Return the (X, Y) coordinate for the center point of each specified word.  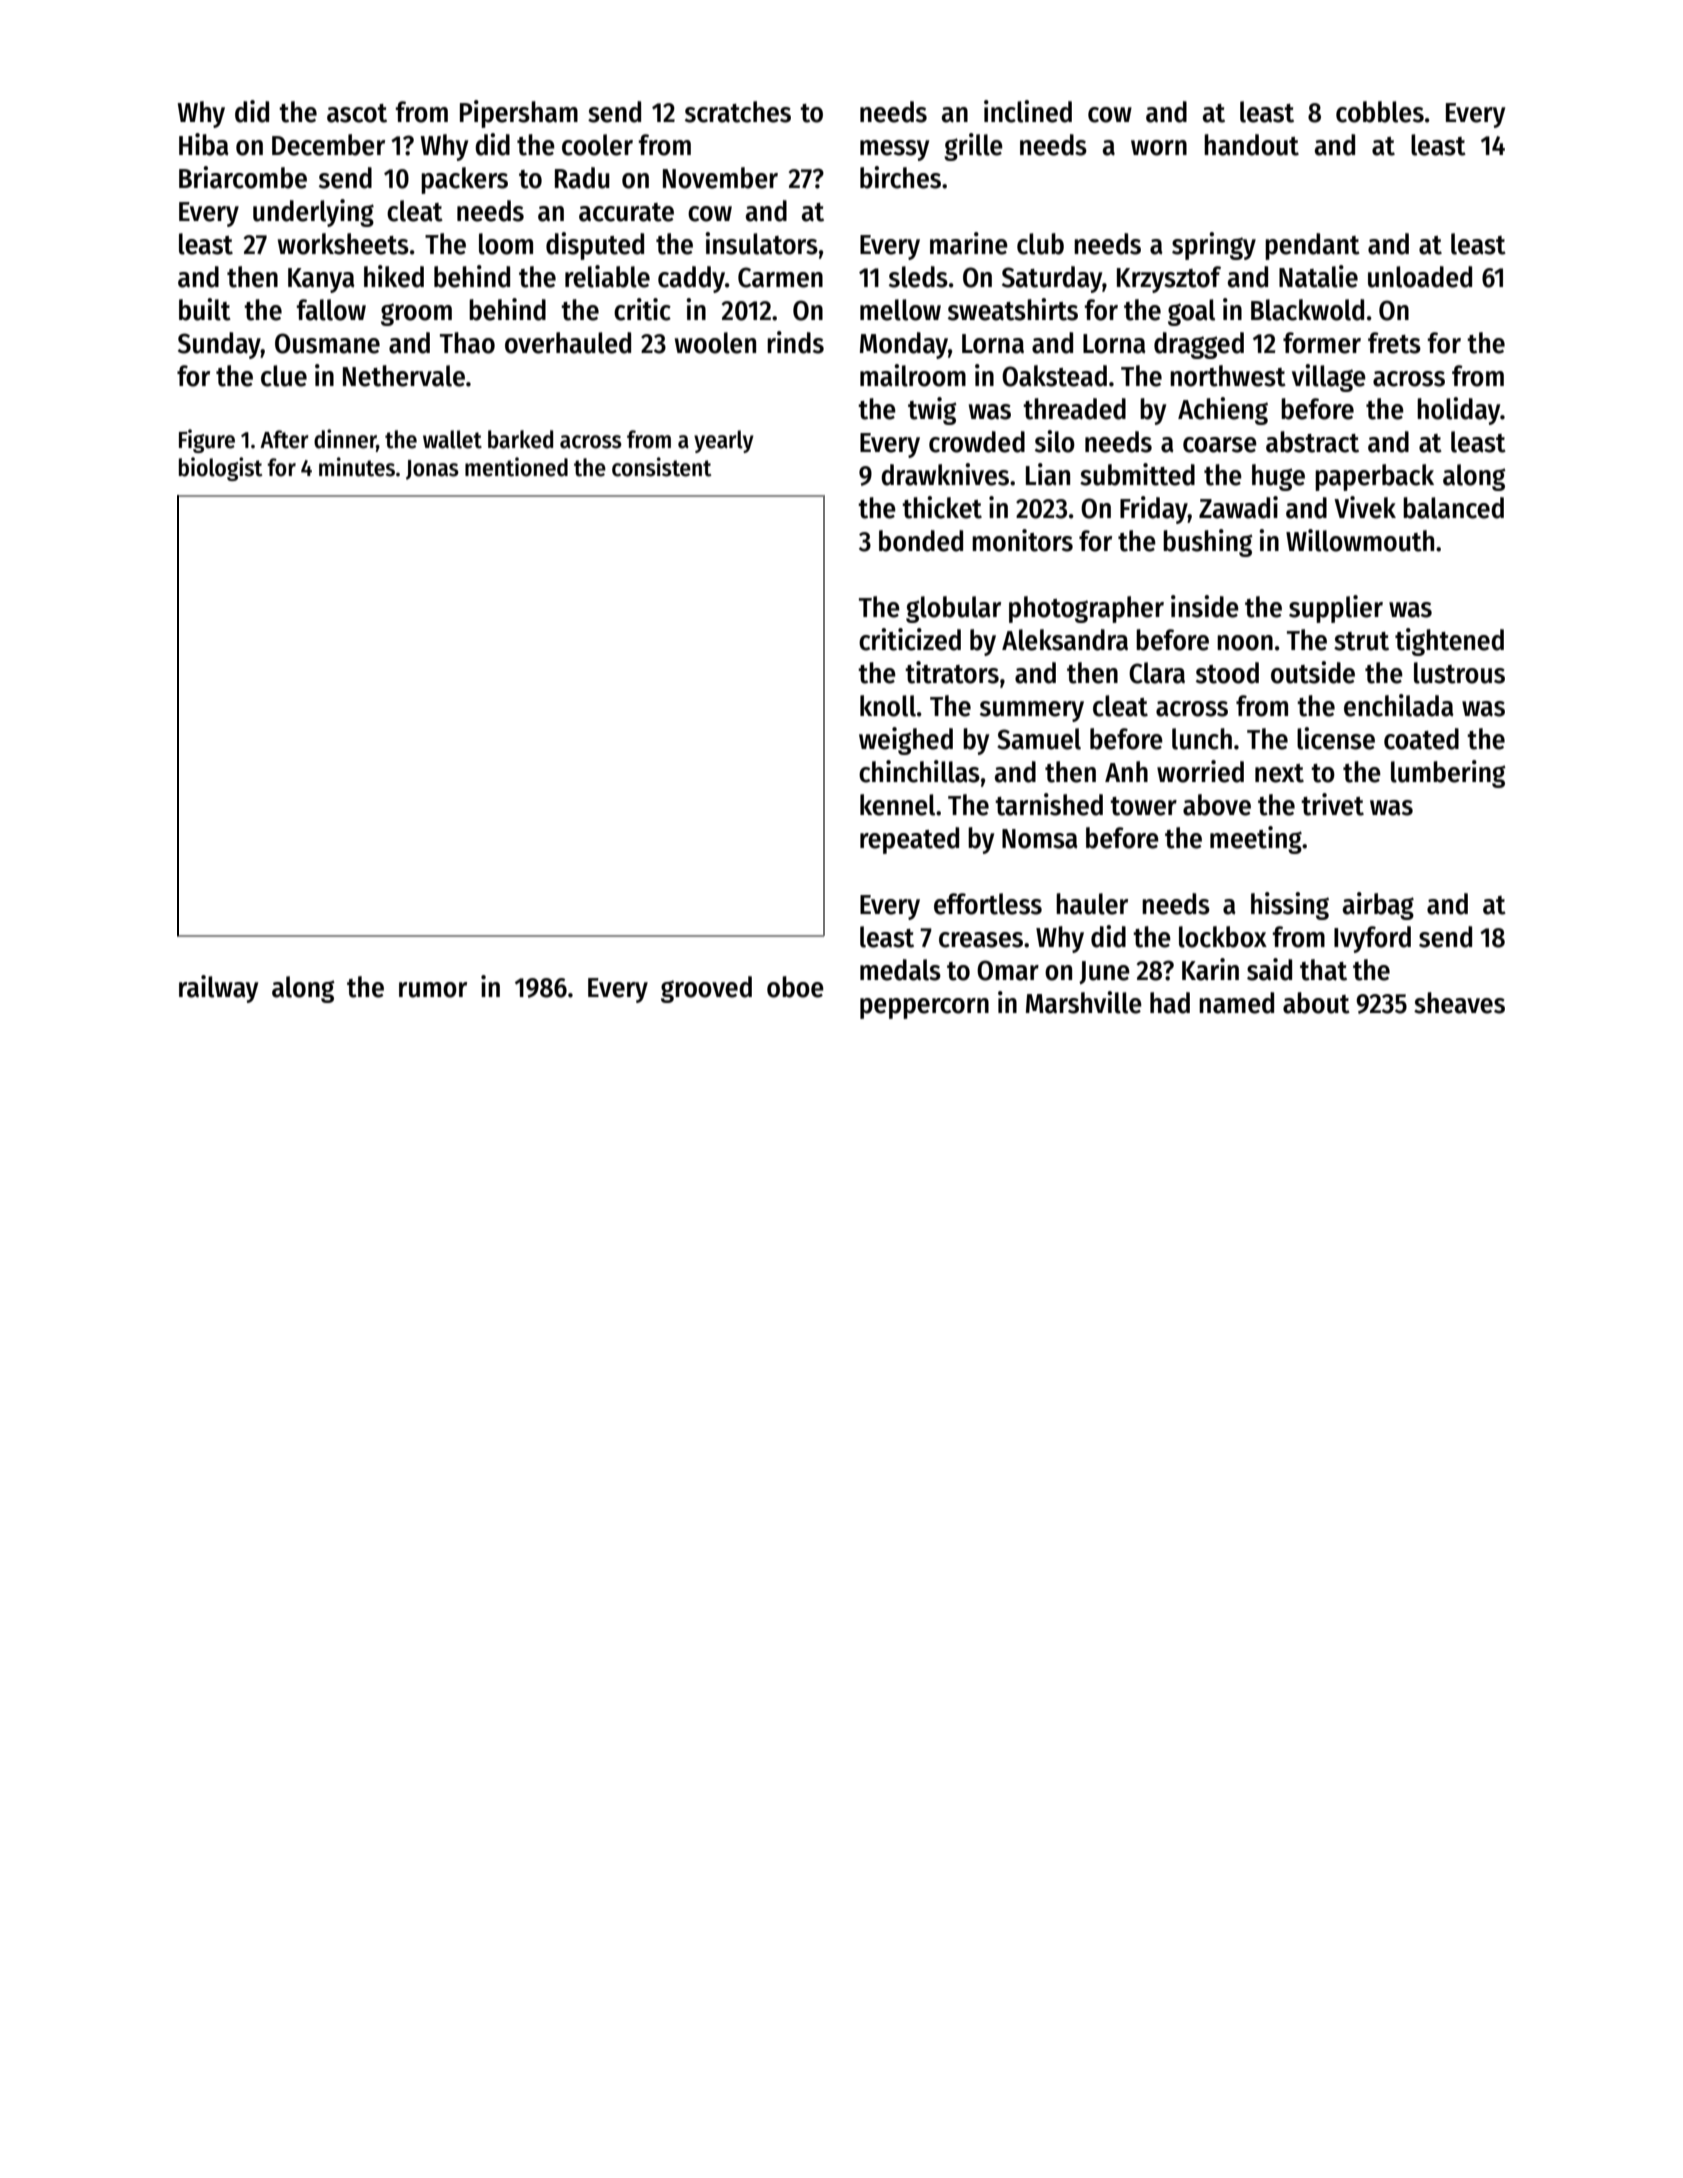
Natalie (1318, 276)
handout (1251, 145)
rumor (433, 990)
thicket (942, 507)
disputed (595, 246)
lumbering (1448, 774)
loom (506, 244)
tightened (1449, 642)
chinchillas (919, 771)
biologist (221, 469)
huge (1278, 477)
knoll (888, 706)
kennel (897, 805)
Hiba (204, 144)
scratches (738, 112)
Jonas (432, 470)
